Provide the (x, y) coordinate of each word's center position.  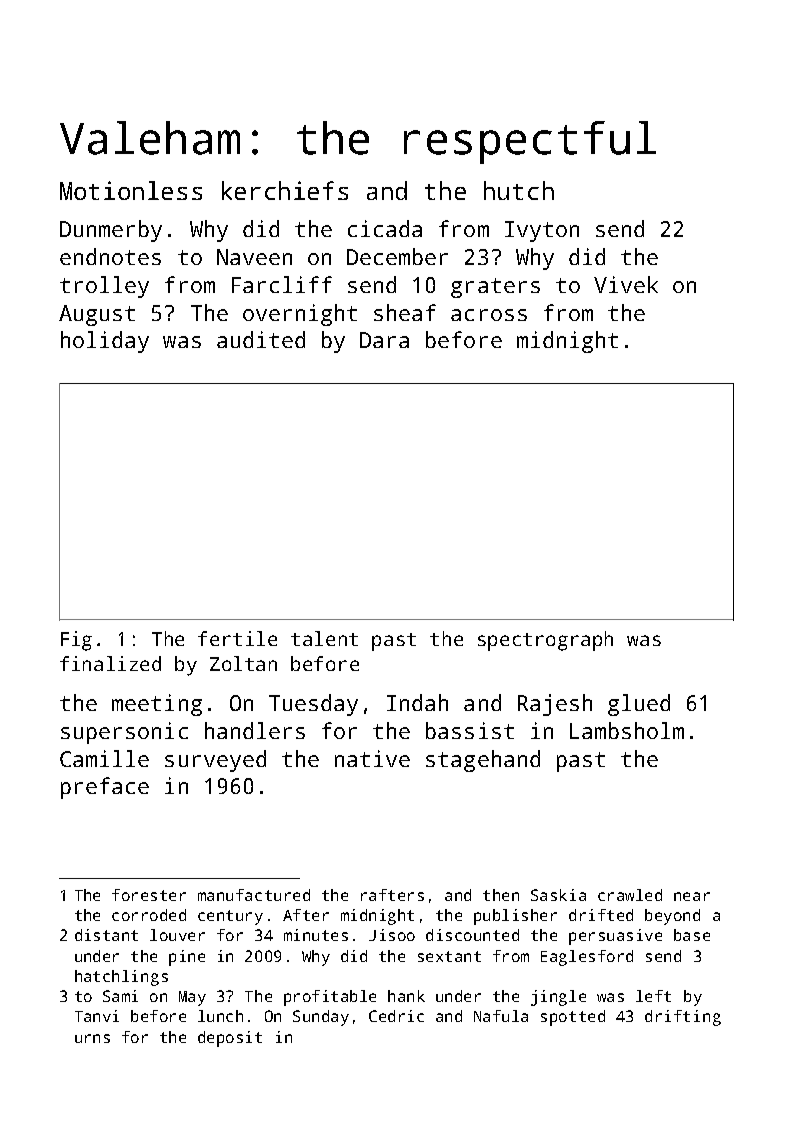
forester (149, 895)
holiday (105, 342)
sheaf (405, 312)
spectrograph (545, 641)
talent (324, 638)
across (489, 315)
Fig (76, 641)
